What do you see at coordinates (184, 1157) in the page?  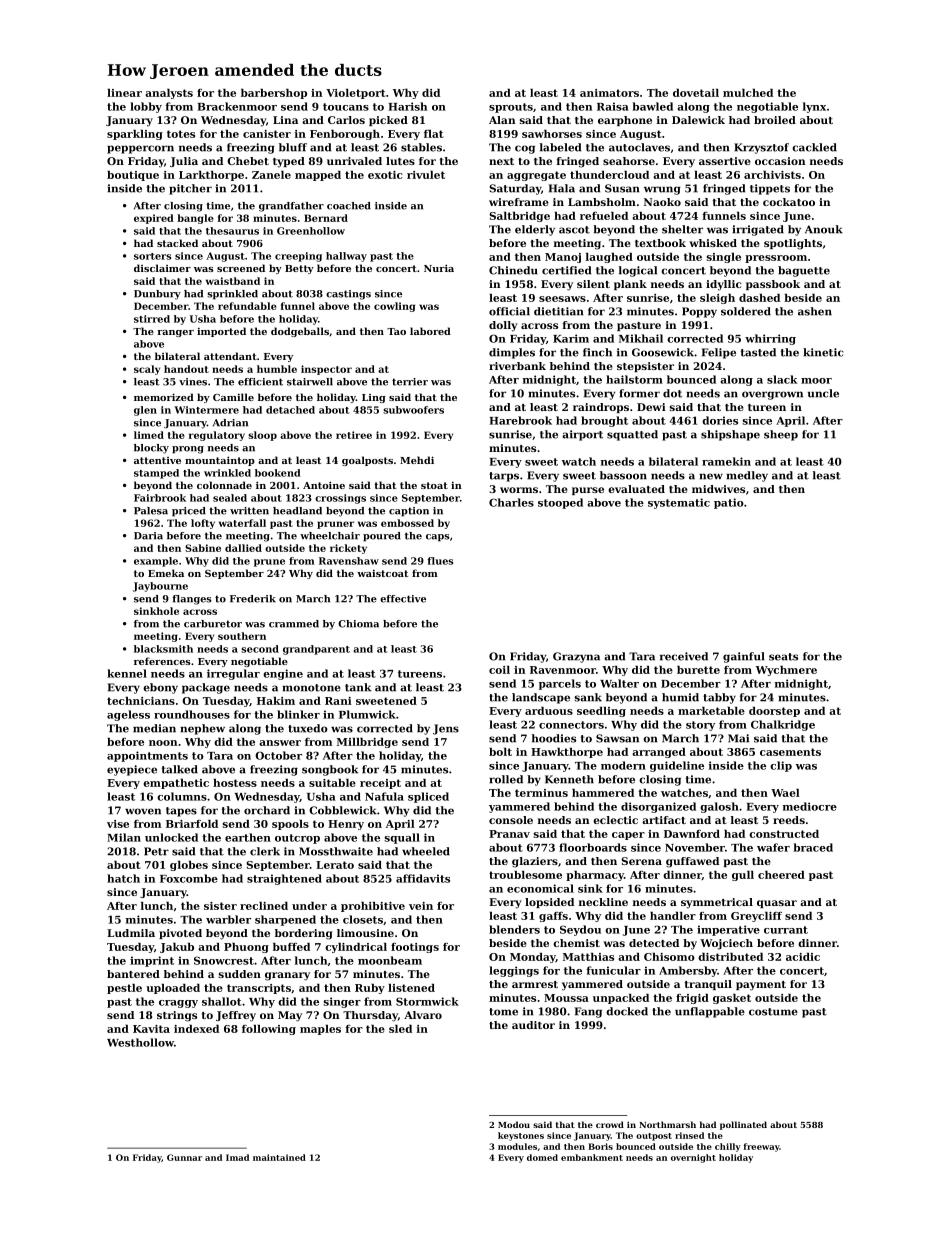 I see `Gunnar` at bounding box center [184, 1157].
